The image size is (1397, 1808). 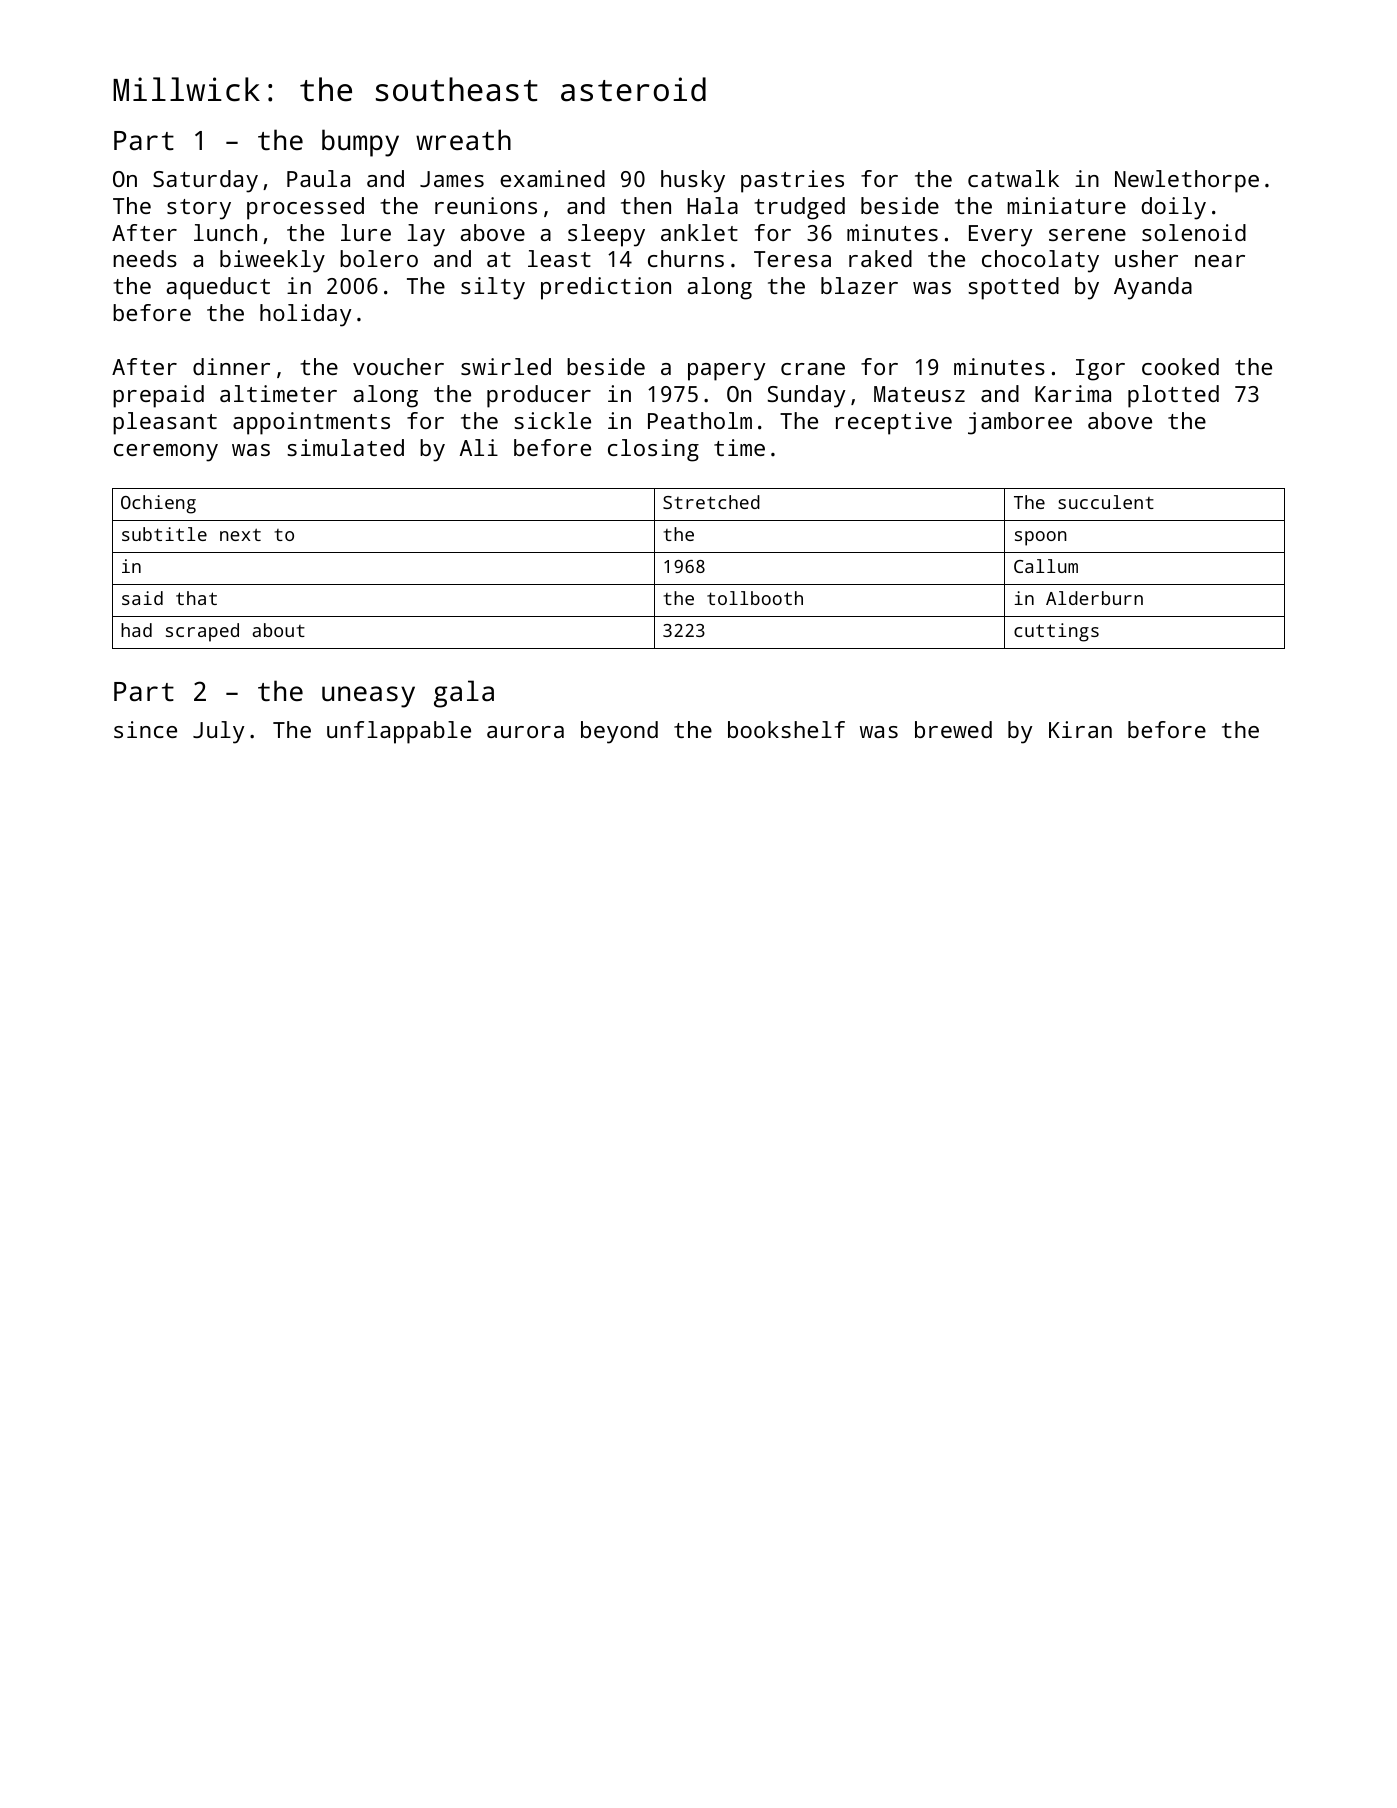 I want to click on spotted, so click(x=1013, y=288).
